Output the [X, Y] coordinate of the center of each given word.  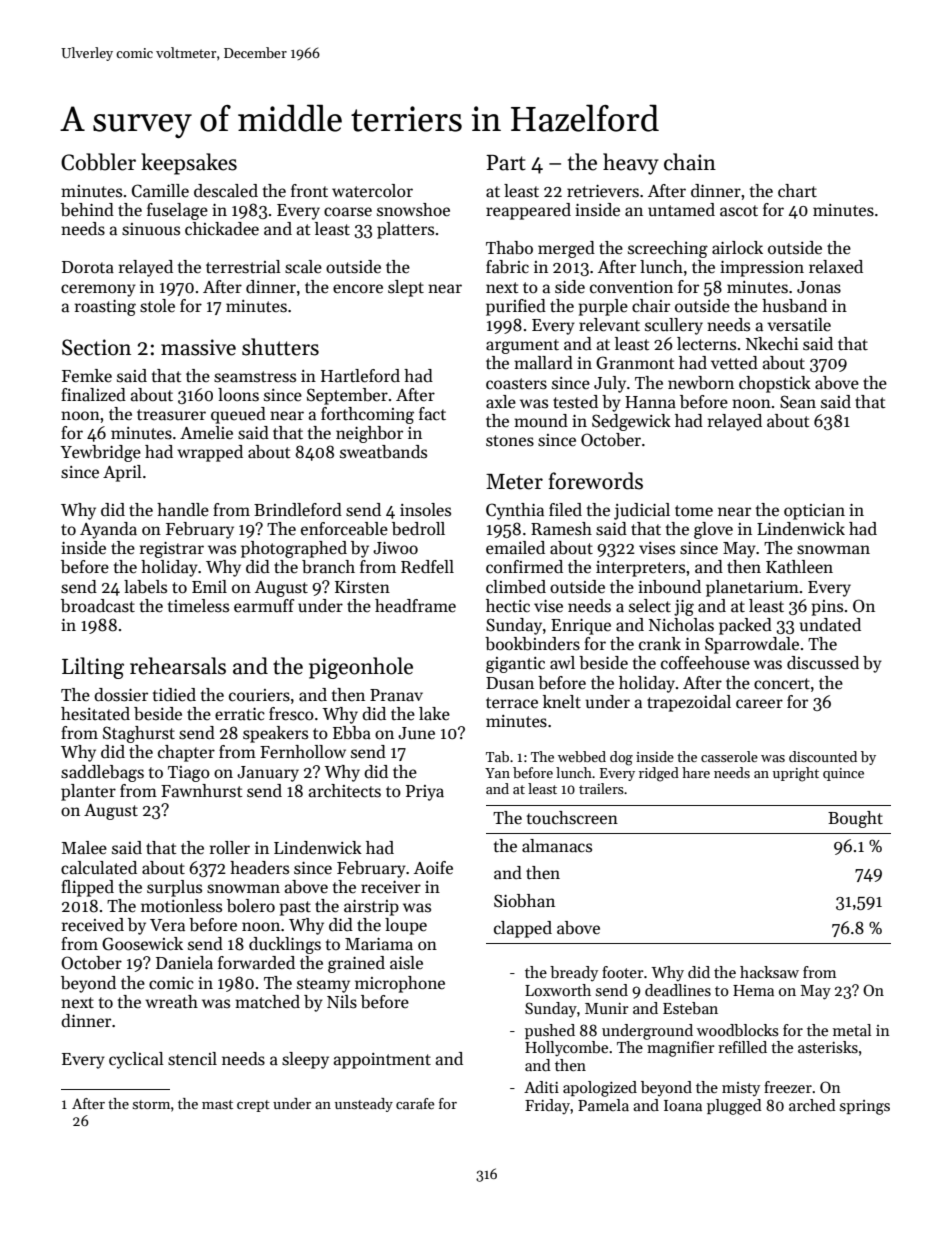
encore [358, 289]
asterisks [828, 1047]
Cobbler [98, 162]
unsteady [364, 1105]
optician [814, 512]
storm [151, 1104]
